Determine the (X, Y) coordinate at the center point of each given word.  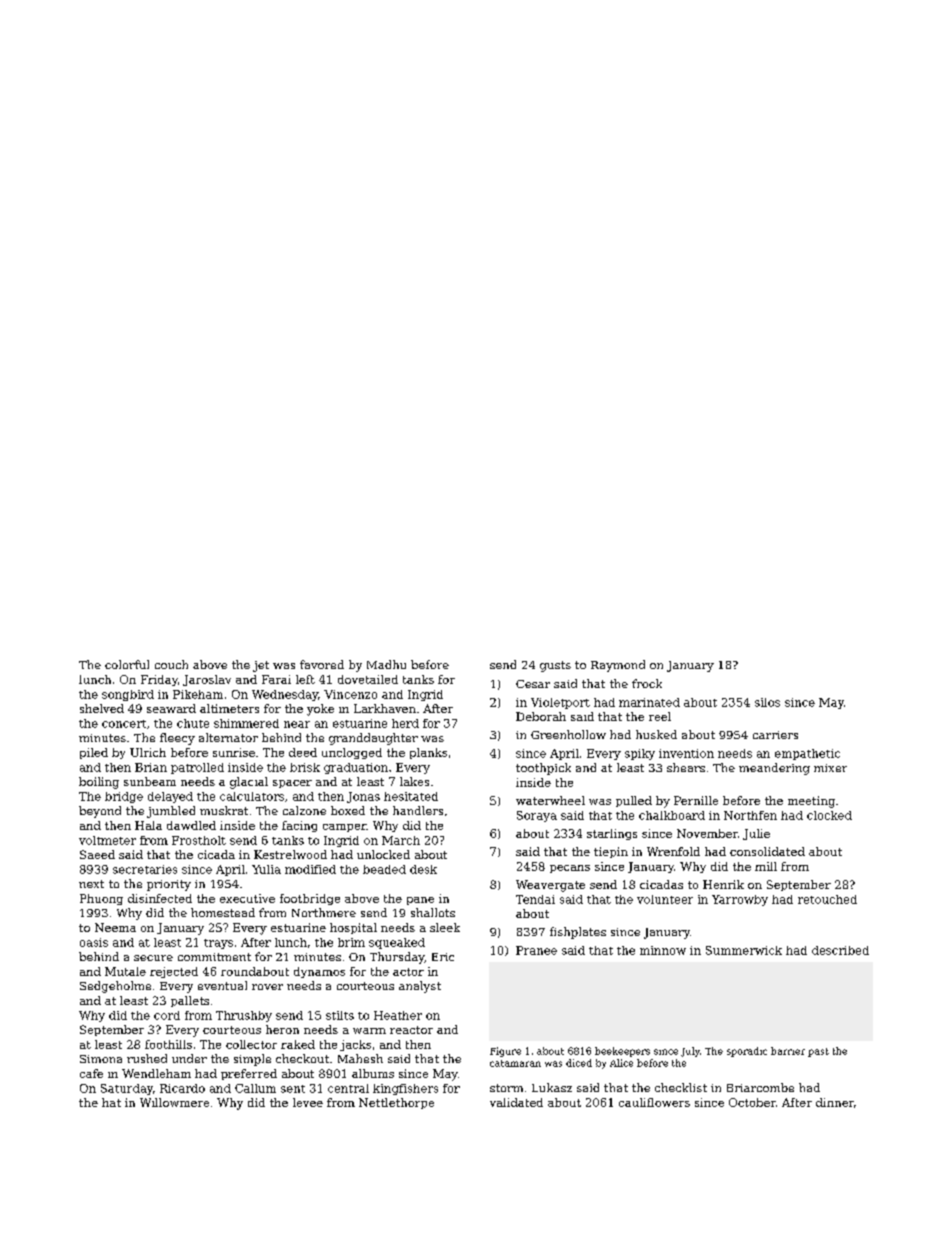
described (840, 950)
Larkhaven (385, 708)
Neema (115, 927)
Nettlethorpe (396, 1103)
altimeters (229, 708)
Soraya (537, 816)
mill (766, 866)
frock (647, 683)
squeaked (397, 943)
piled (94, 753)
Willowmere (174, 1102)
